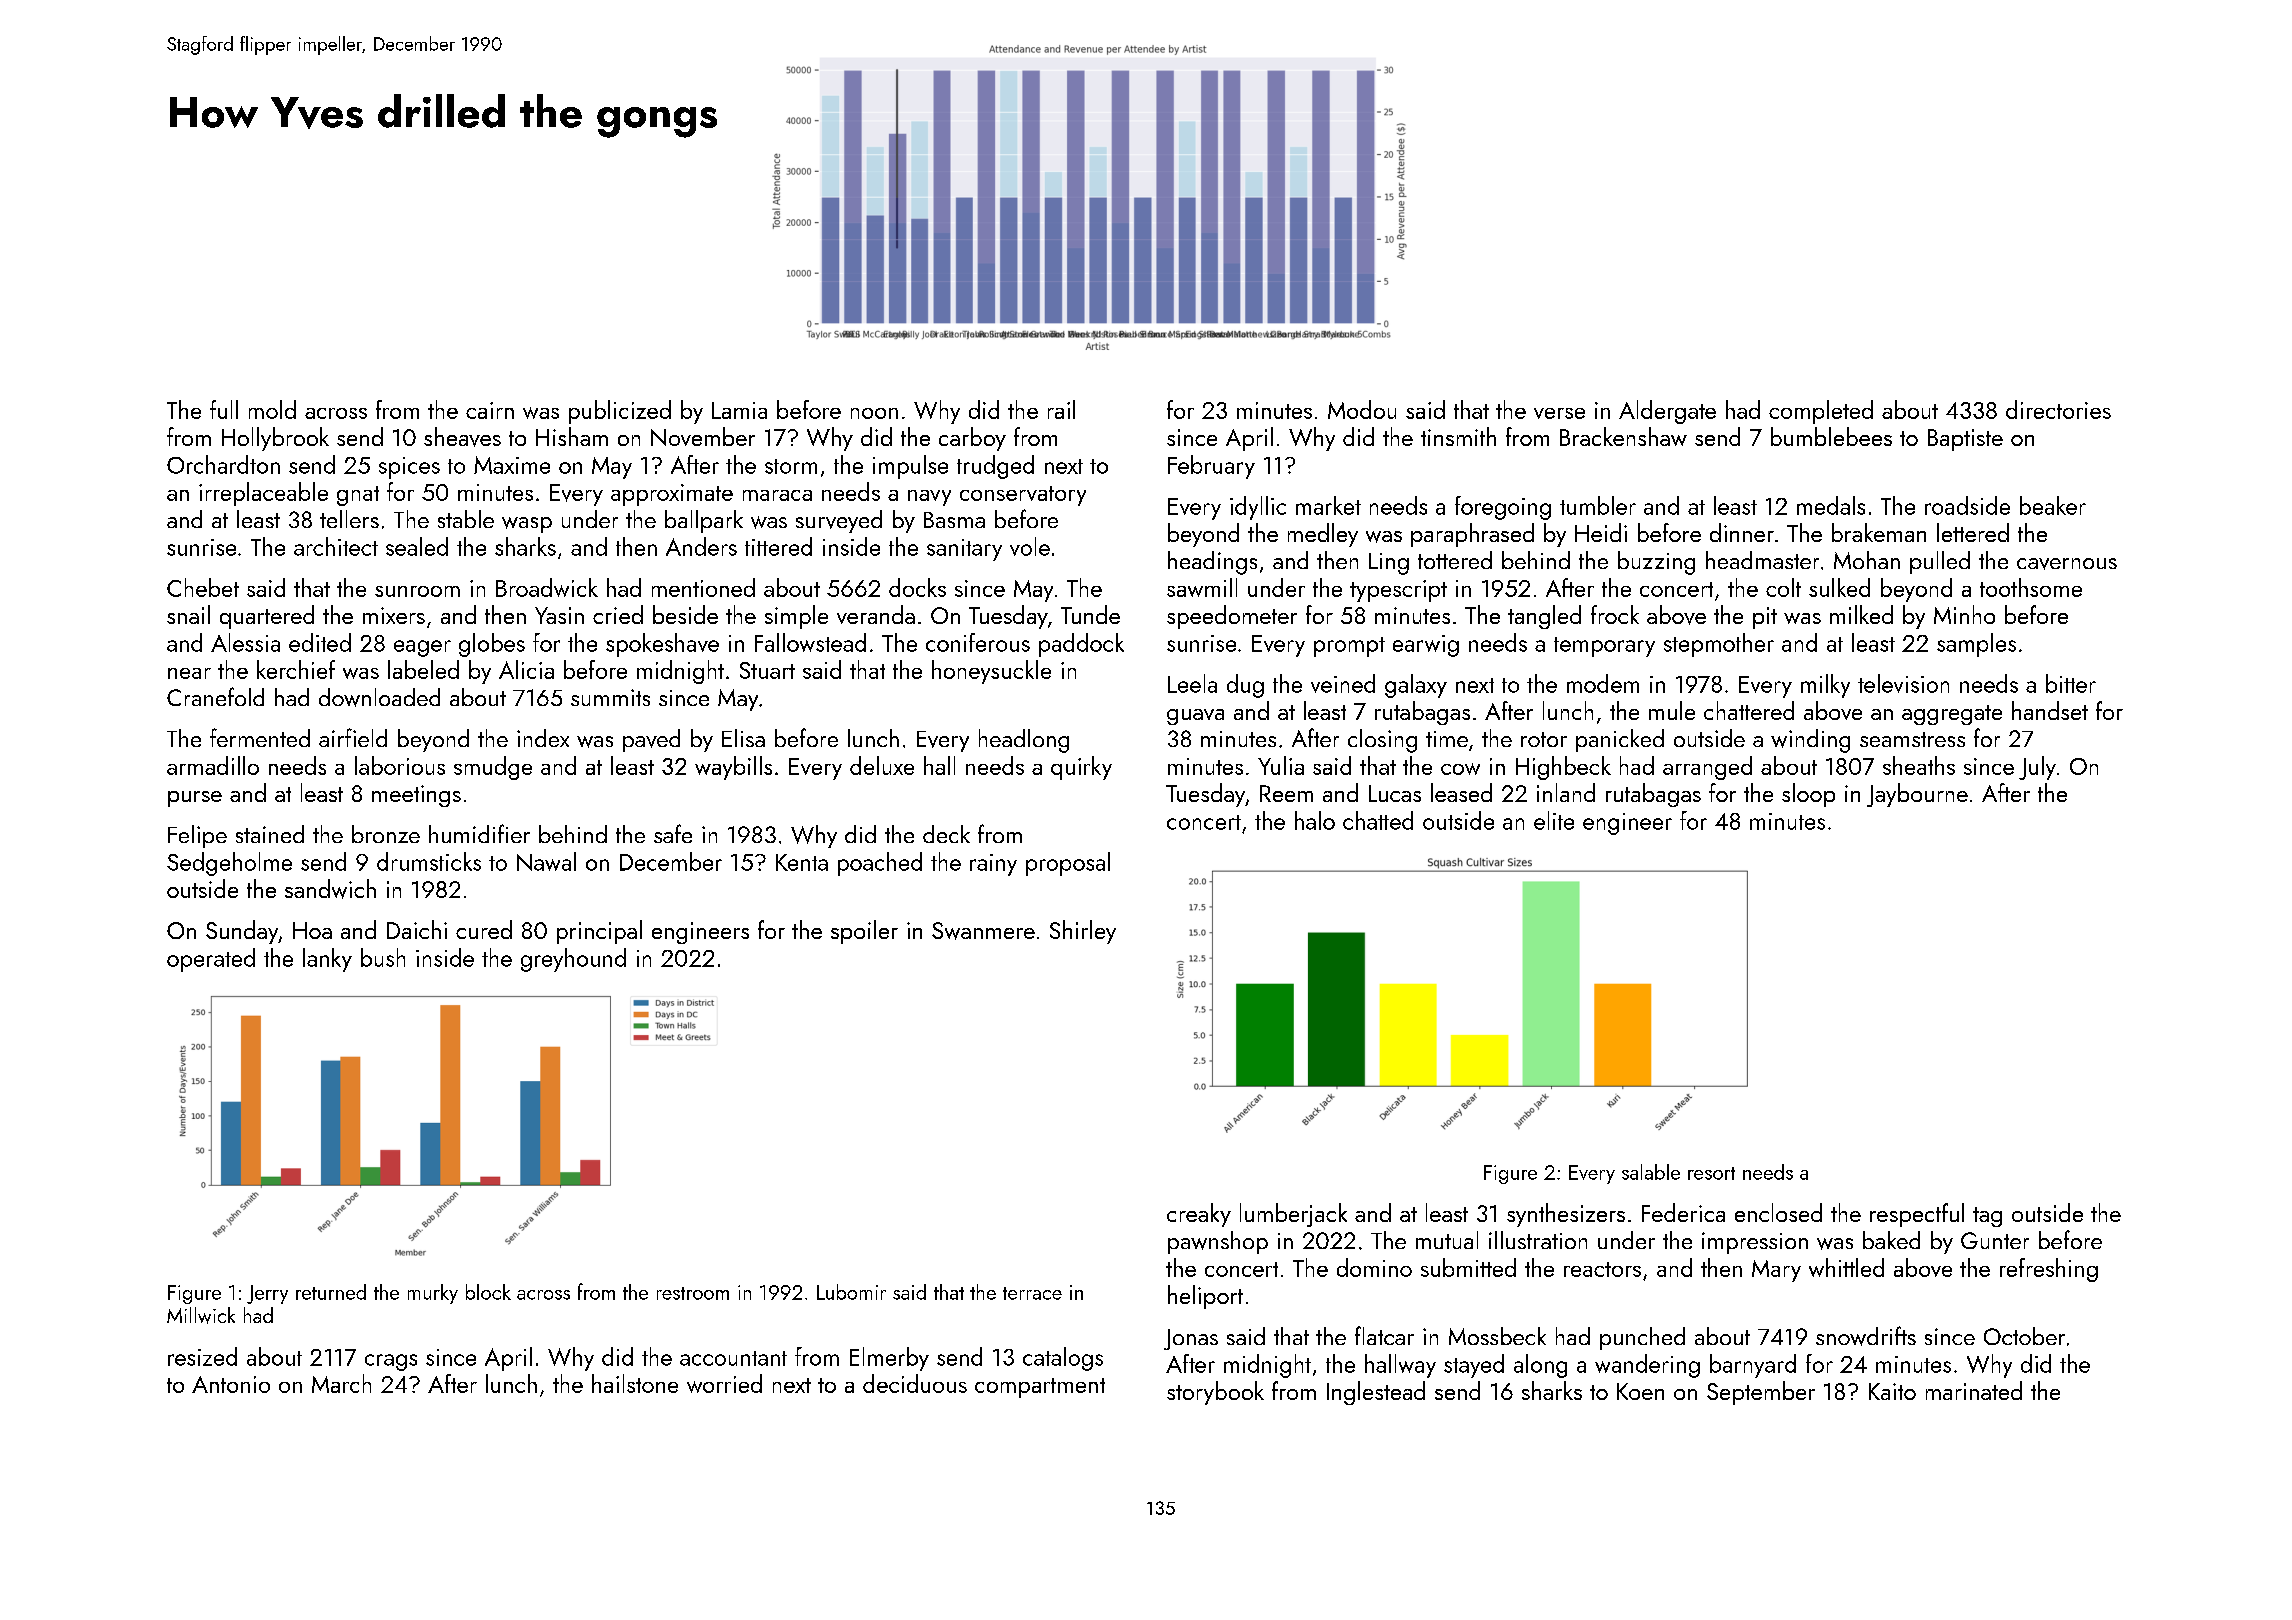  What do you see at coordinates (1656, 563) in the screenshot?
I see `buzzing` at bounding box center [1656, 563].
